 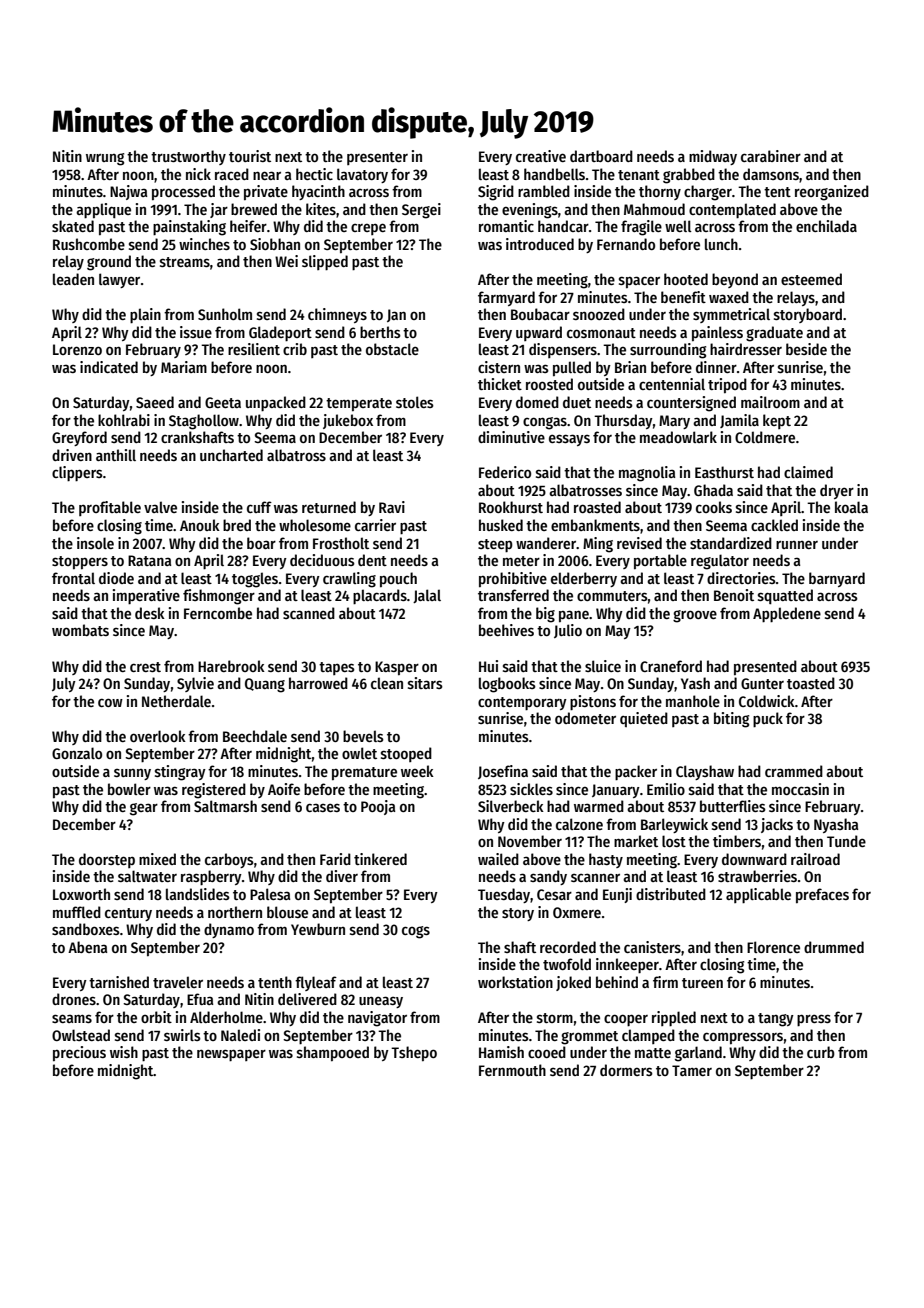 What do you see at coordinates (811, 279) in the screenshot?
I see `esteemed` at bounding box center [811, 279].
